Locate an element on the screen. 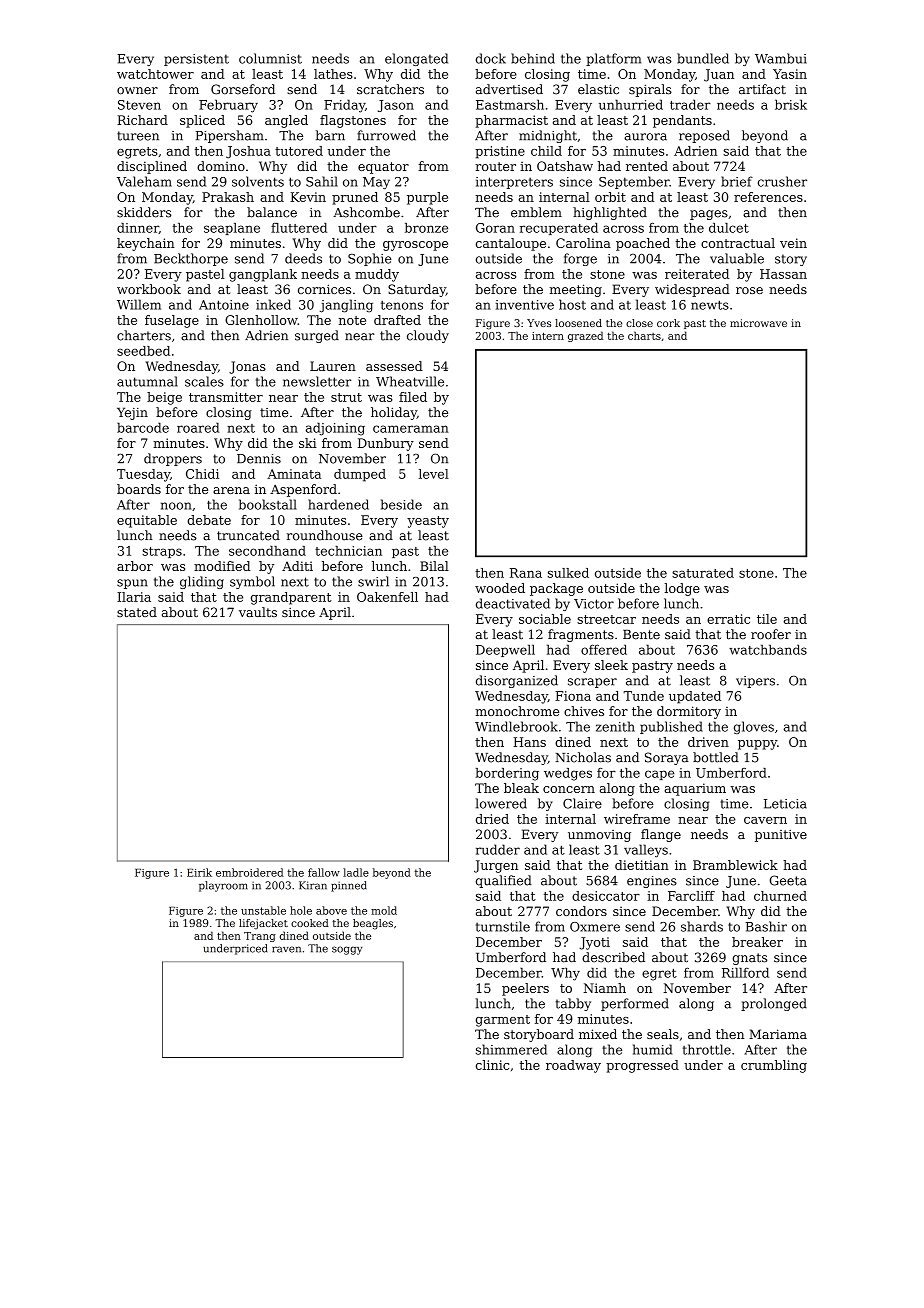 The width and height of the screenshot is (924, 1308). stated is located at coordinates (137, 612).
